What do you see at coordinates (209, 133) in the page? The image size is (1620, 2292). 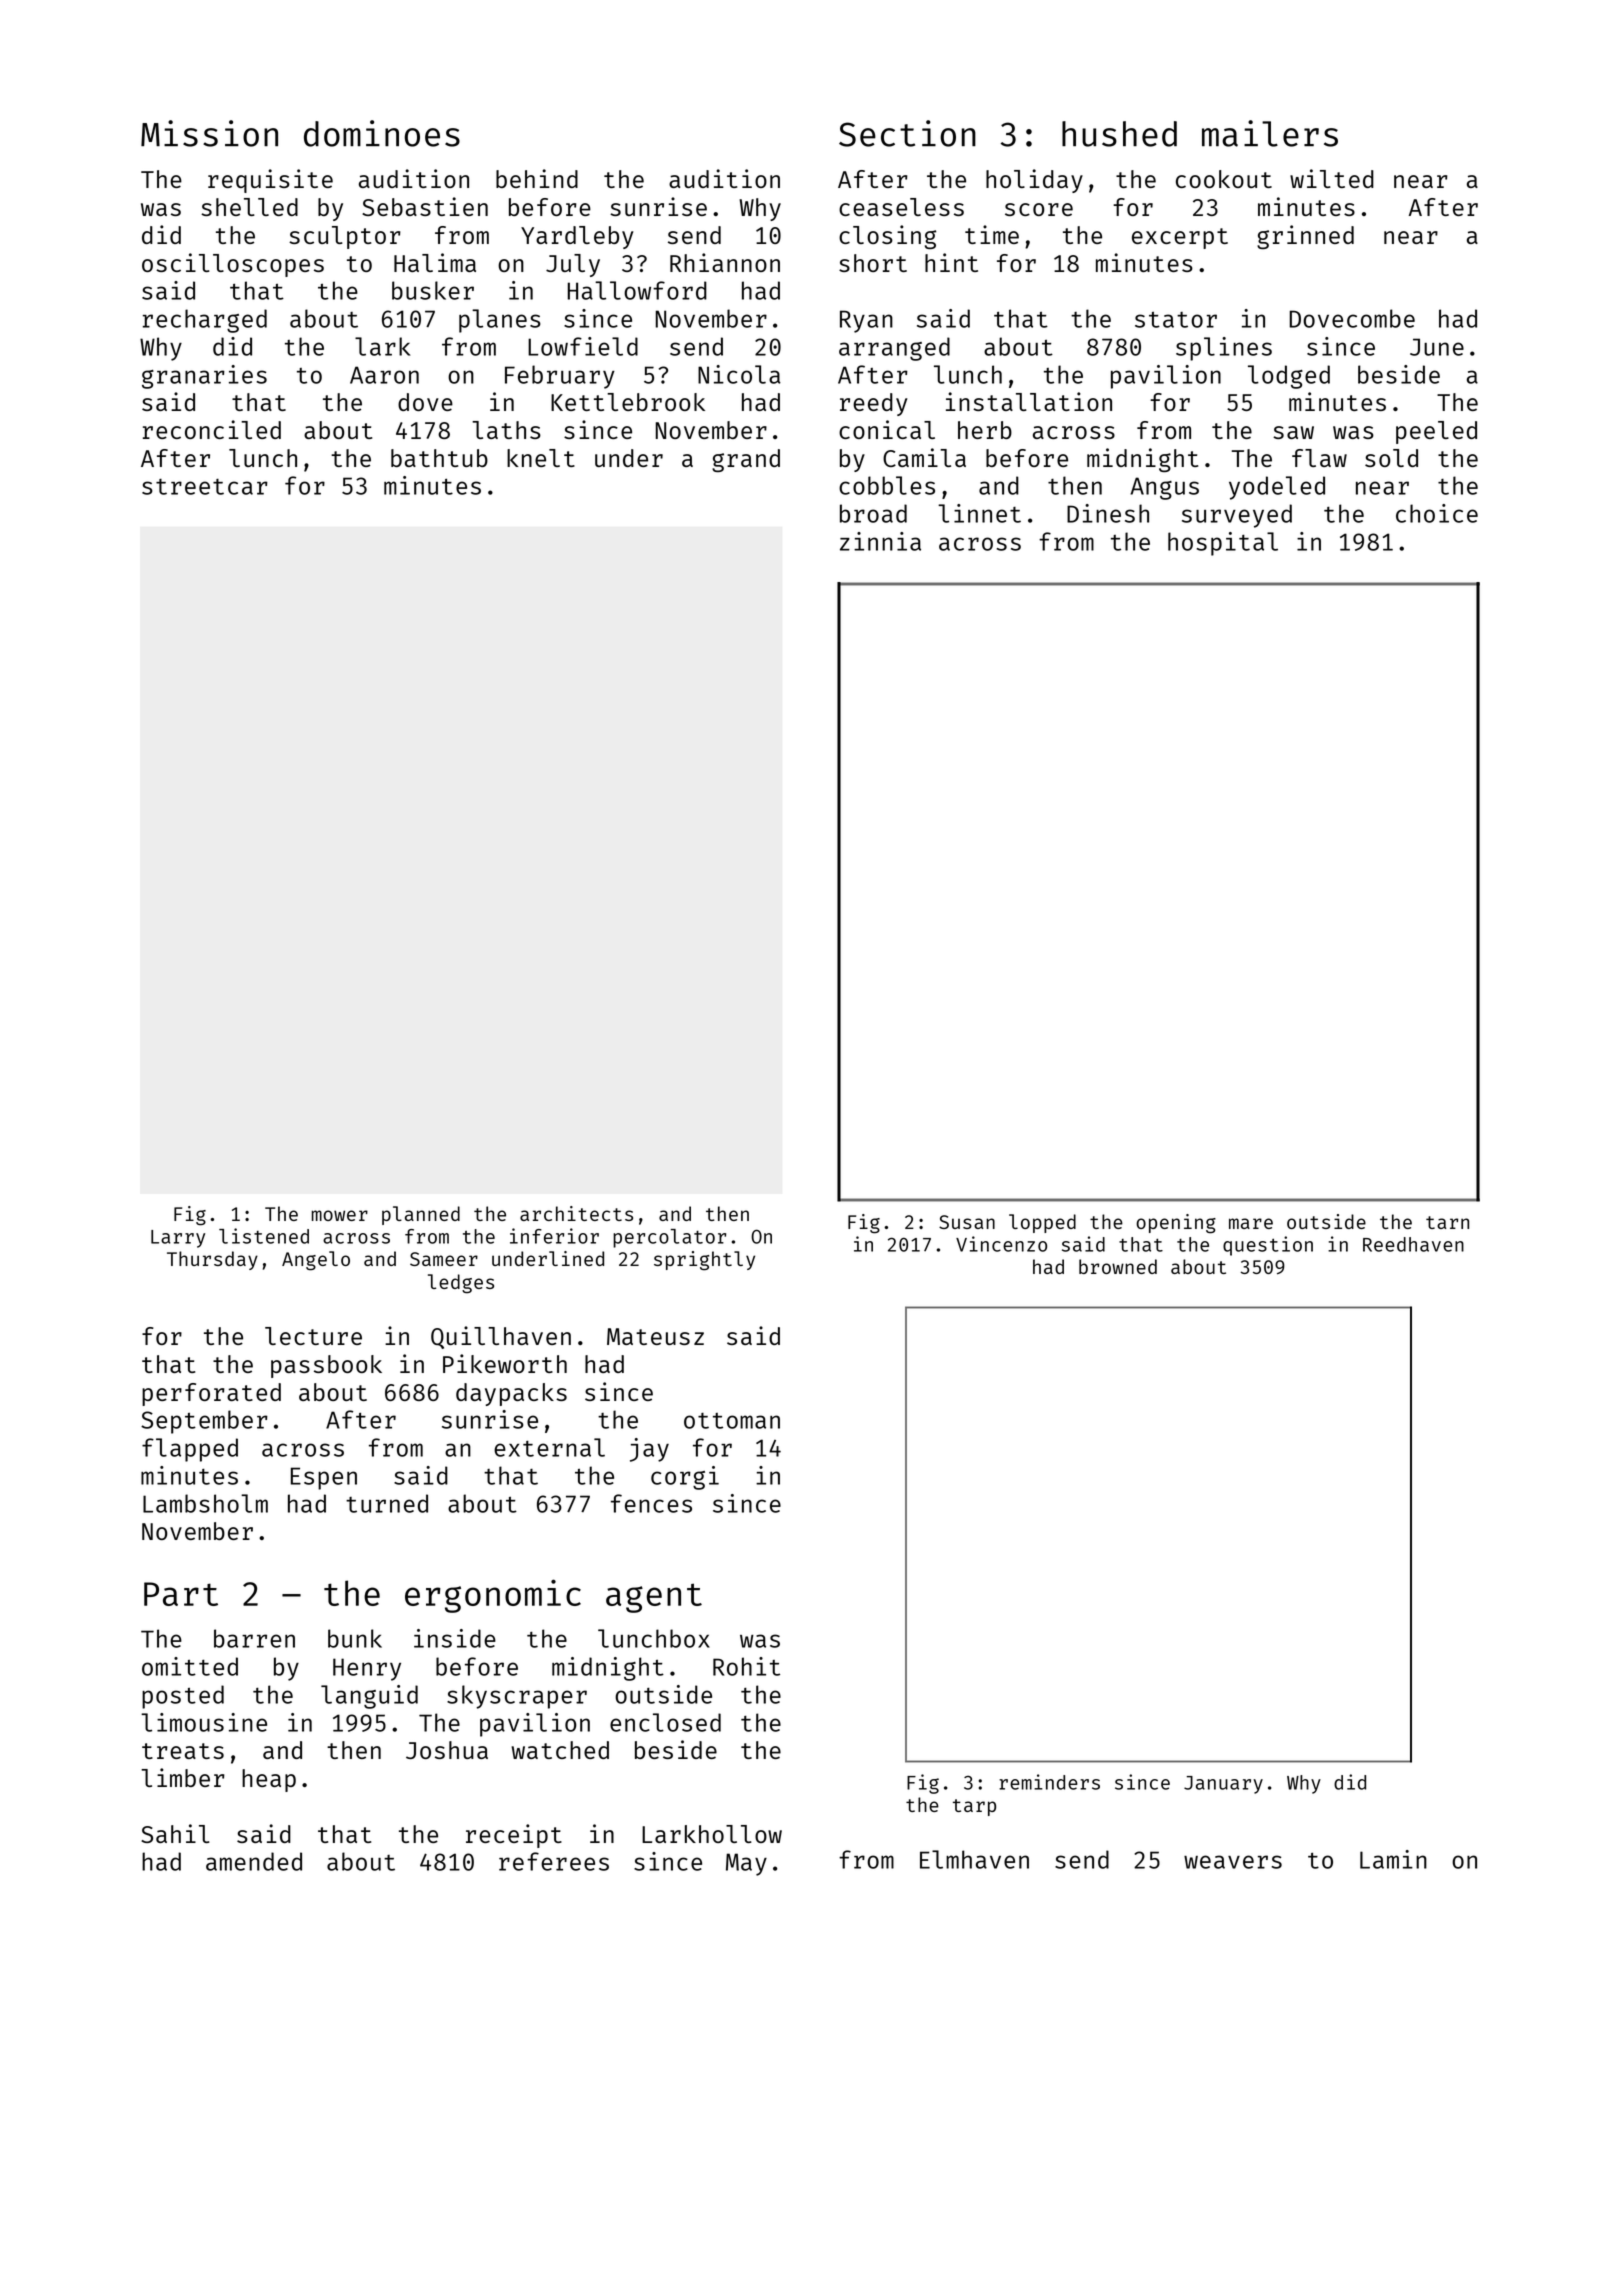 I see `Mission` at bounding box center [209, 133].
